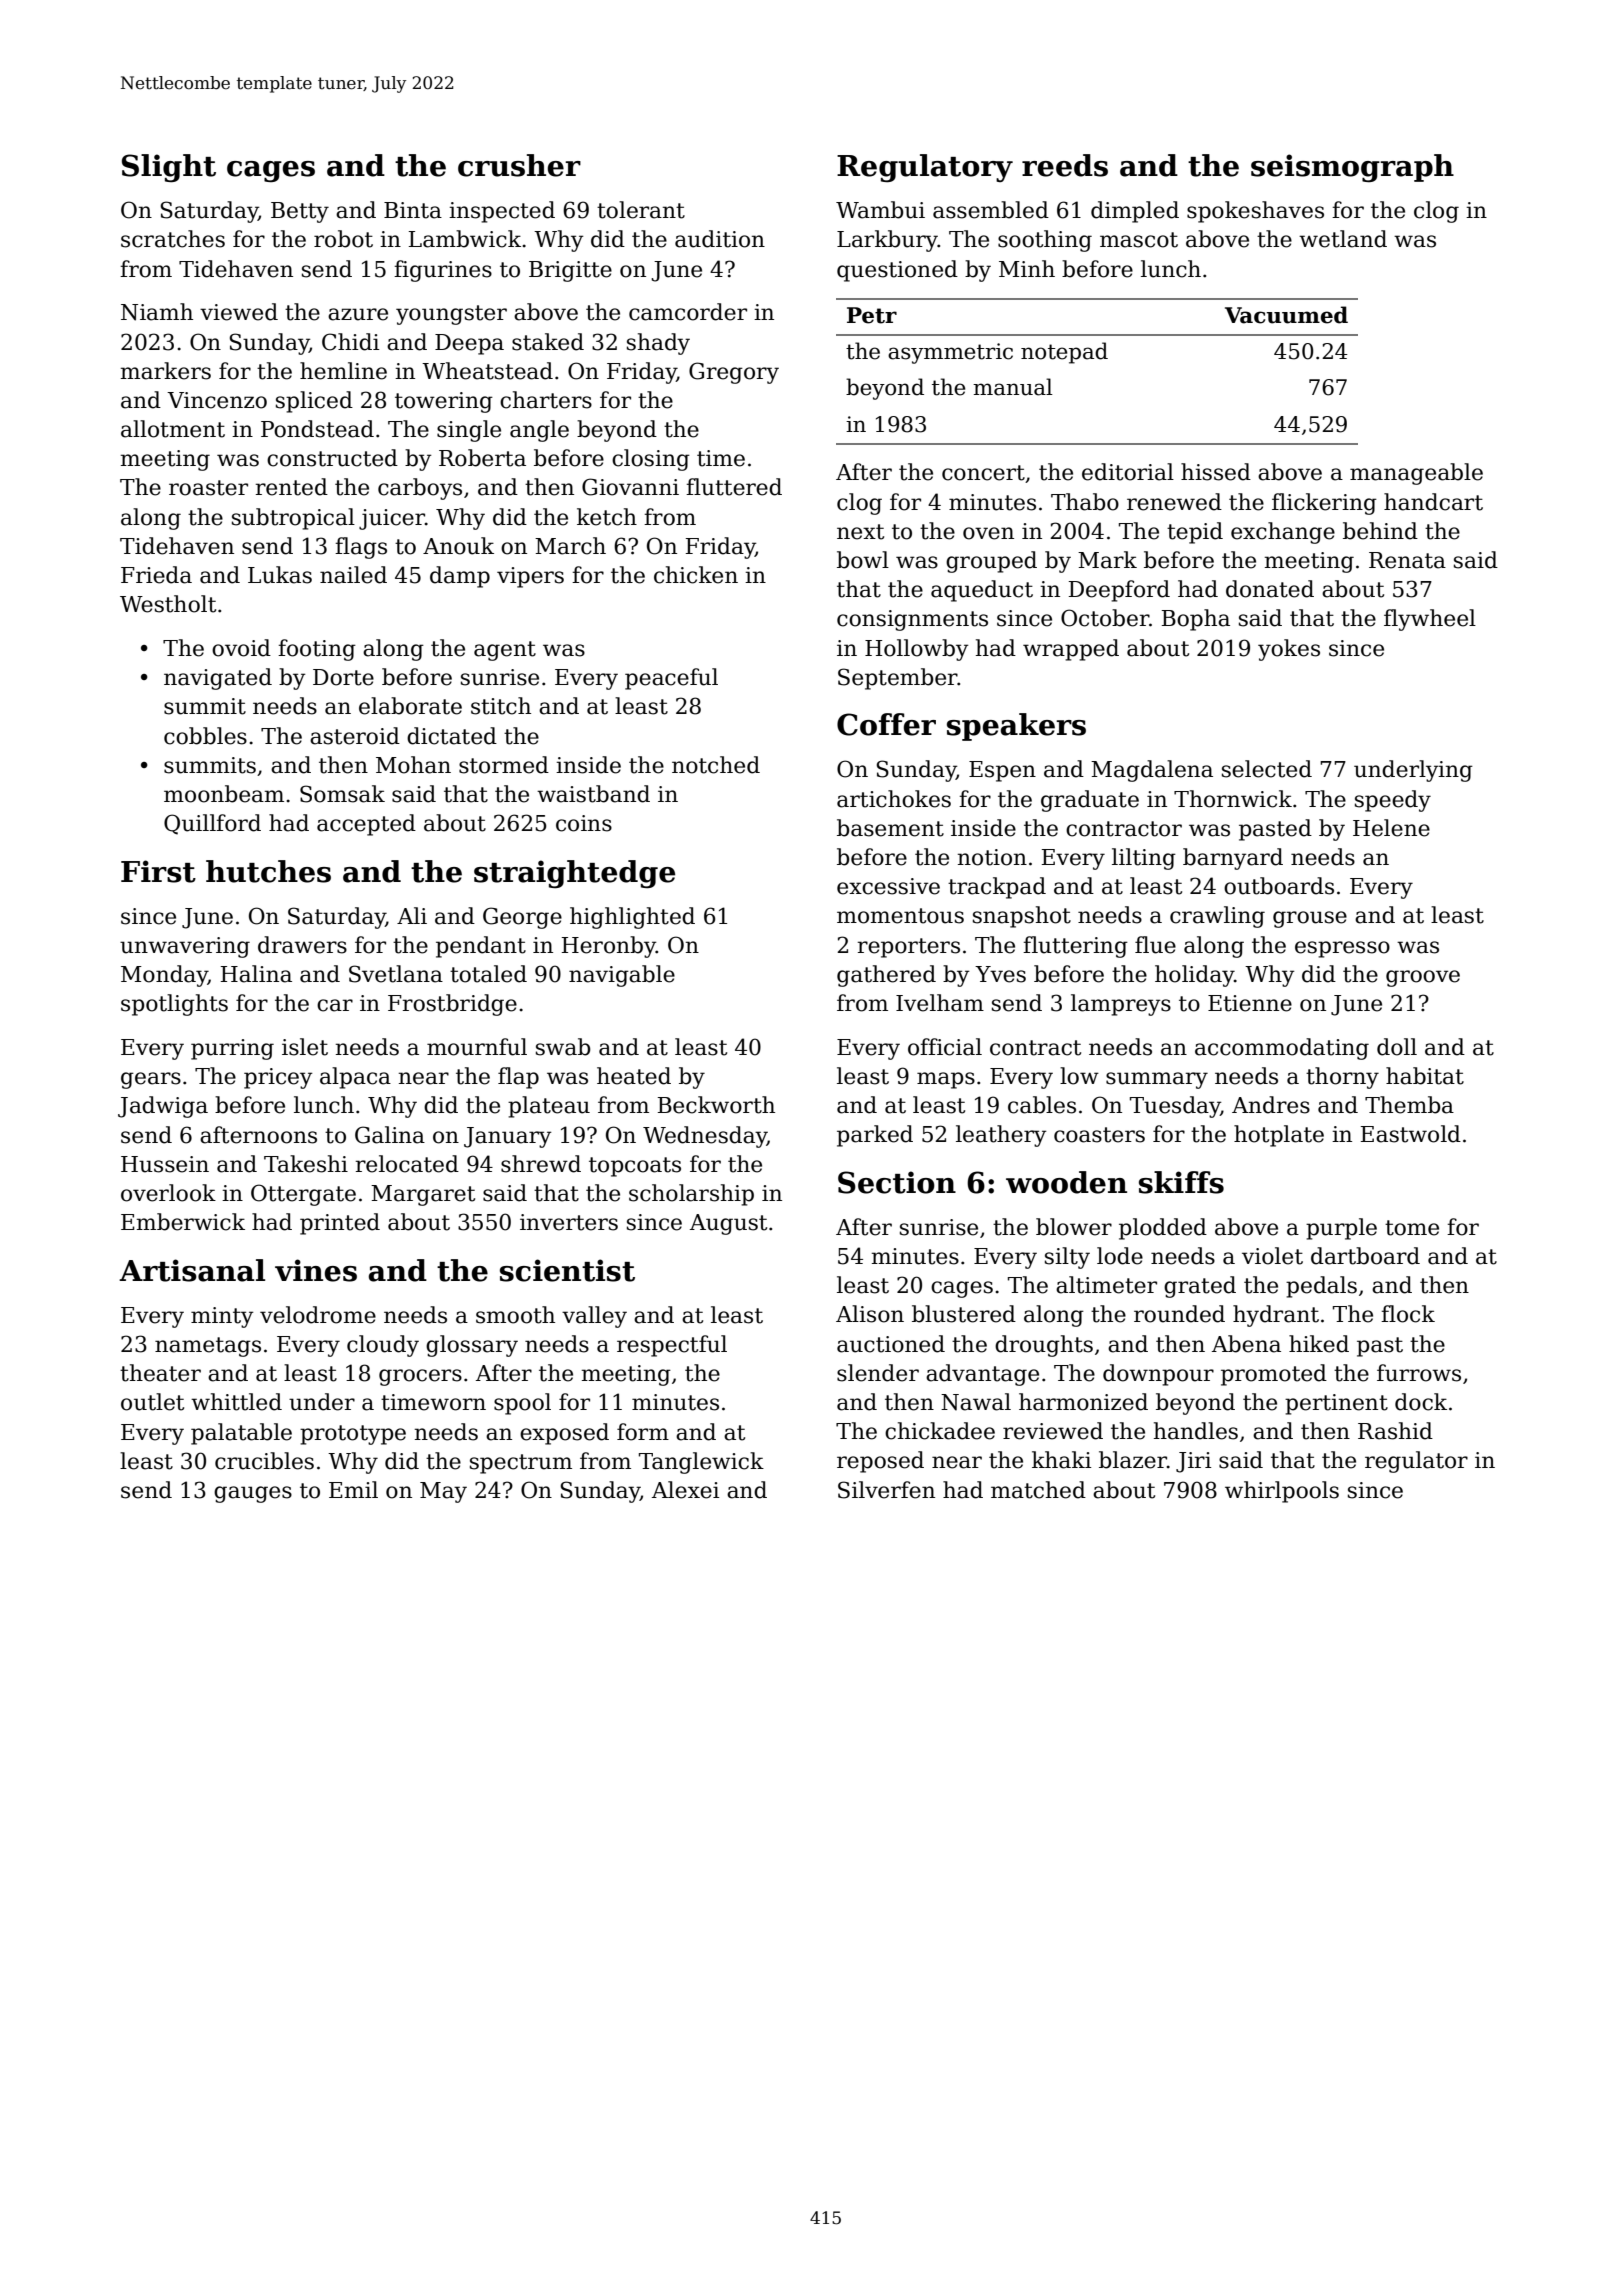  What do you see at coordinates (481, 947) in the document?
I see `pendant` at bounding box center [481, 947].
